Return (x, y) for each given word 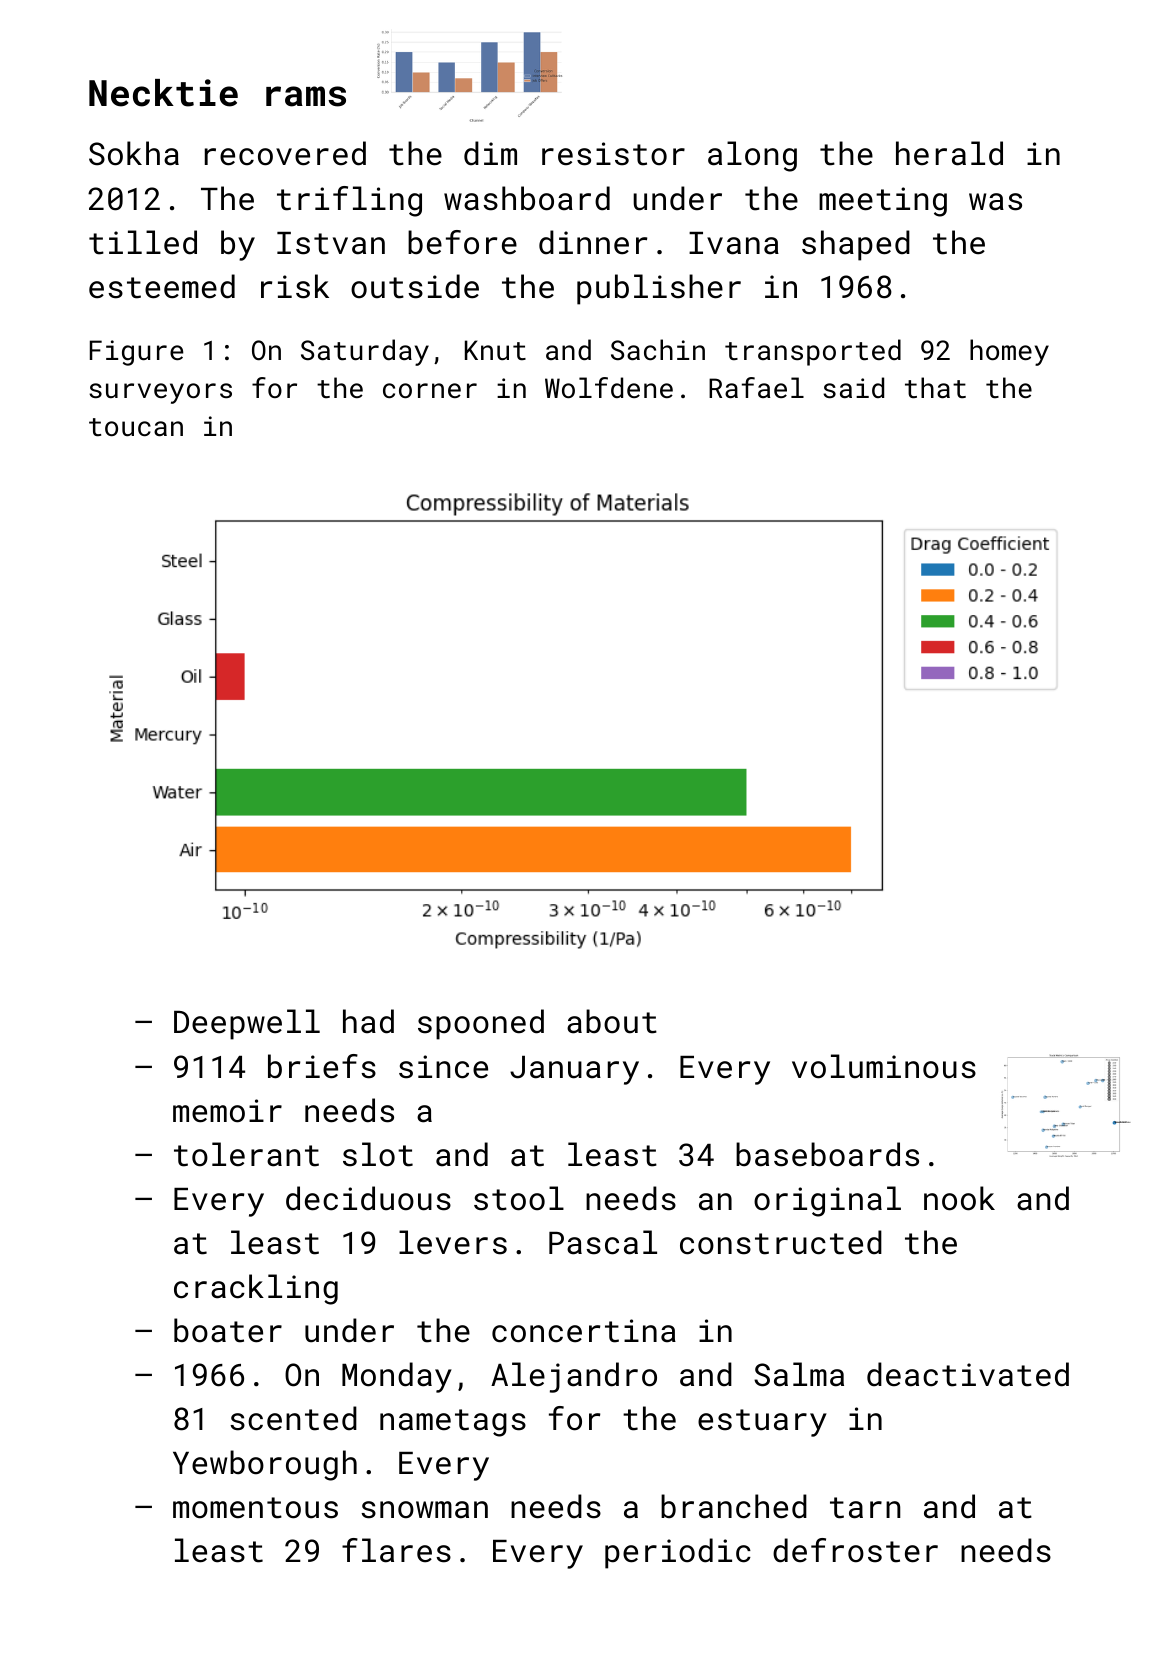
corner (430, 390)
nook (959, 1198)
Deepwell (247, 1024)
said (853, 387)
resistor (613, 154)
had (368, 1021)
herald (949, 153)
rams (306, 96)
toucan (136, 427)
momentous (255, 1508)
